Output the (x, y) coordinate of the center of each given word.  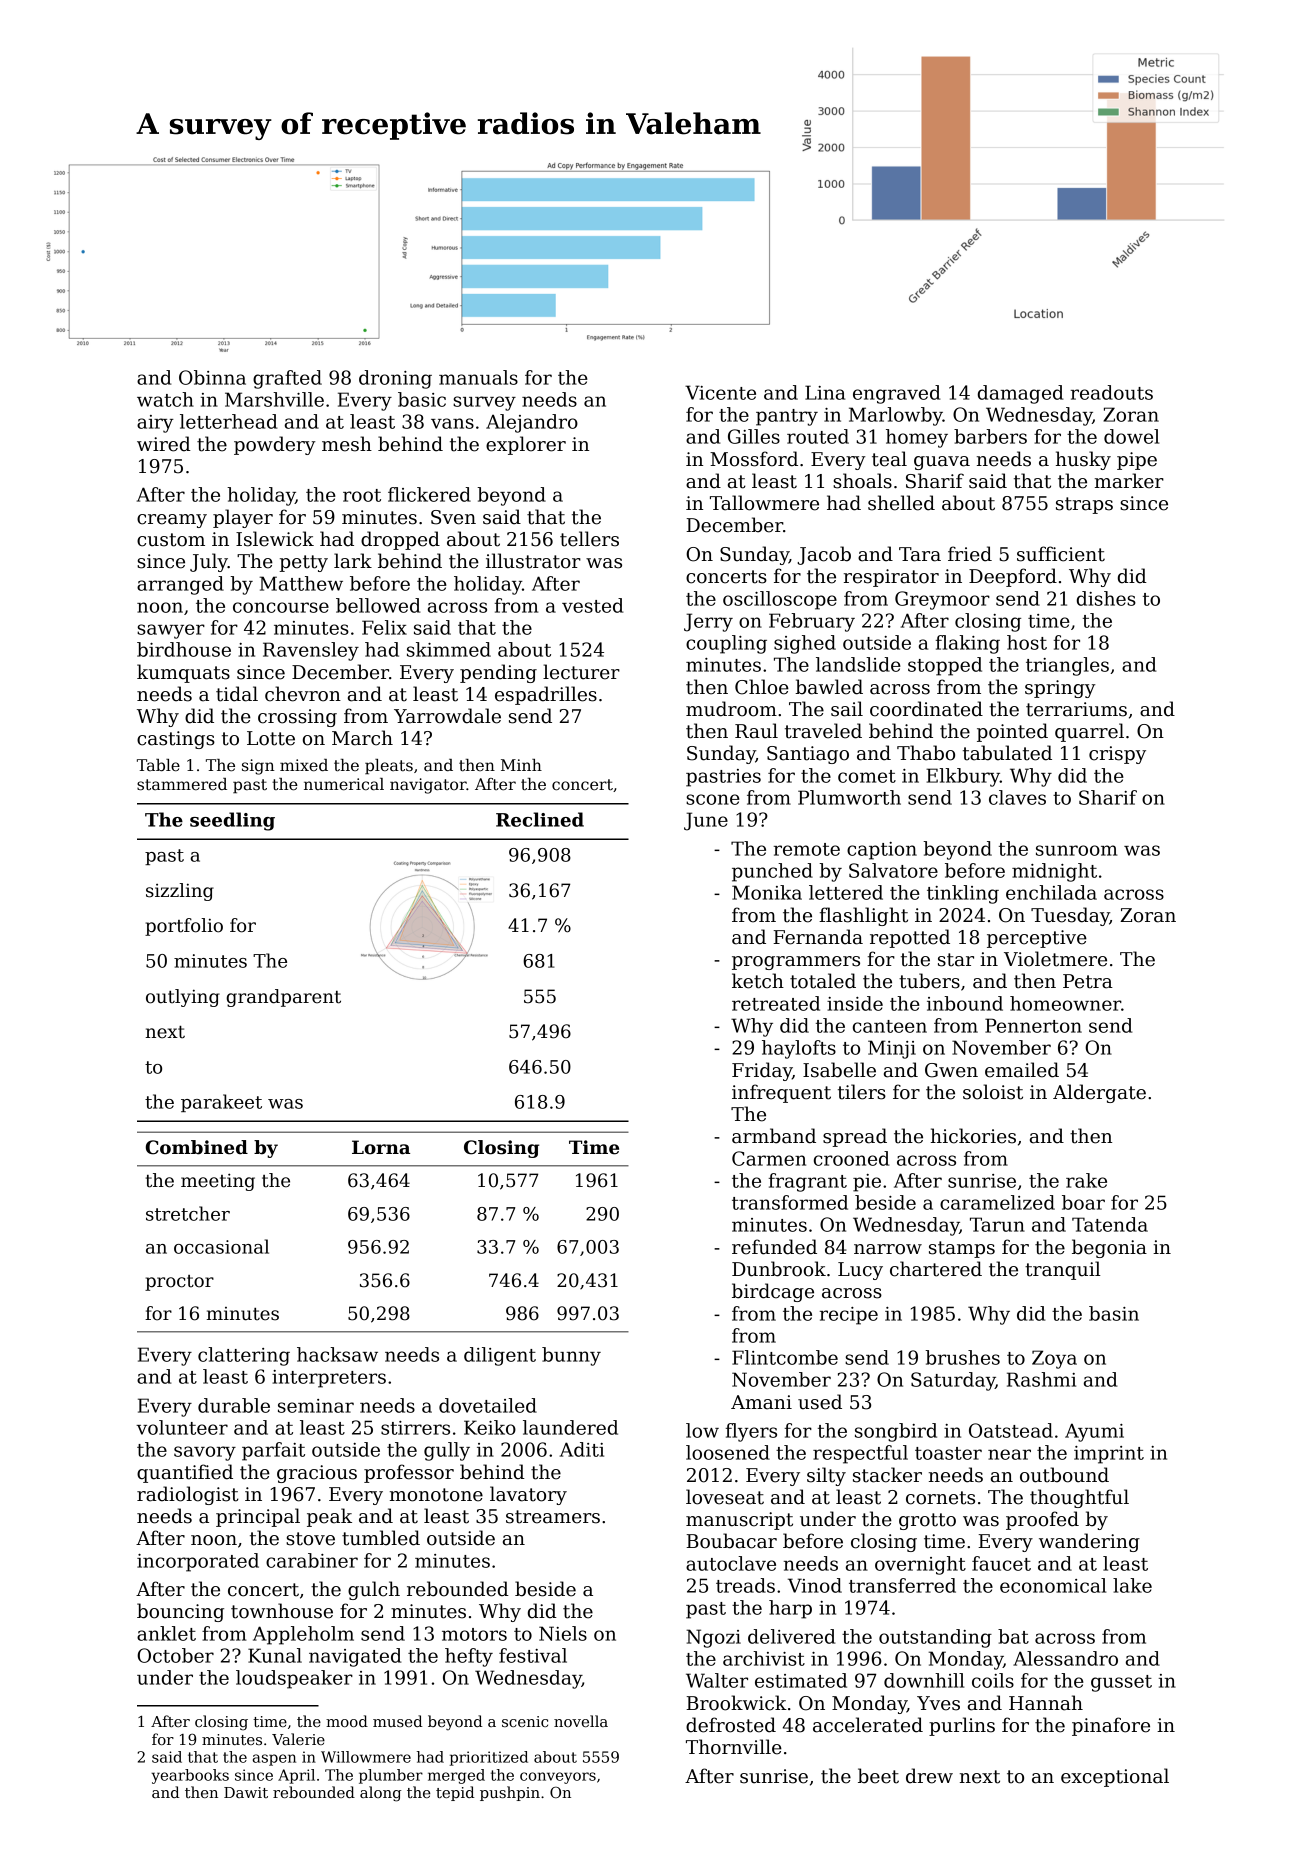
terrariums (1076, 709)
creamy (172, 521)
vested (592, 605)
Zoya (1054, 1359)
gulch (374, 1590)
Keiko (490, 1427)
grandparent (283, 998)
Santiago (808, 755)
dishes (1106, 598)
